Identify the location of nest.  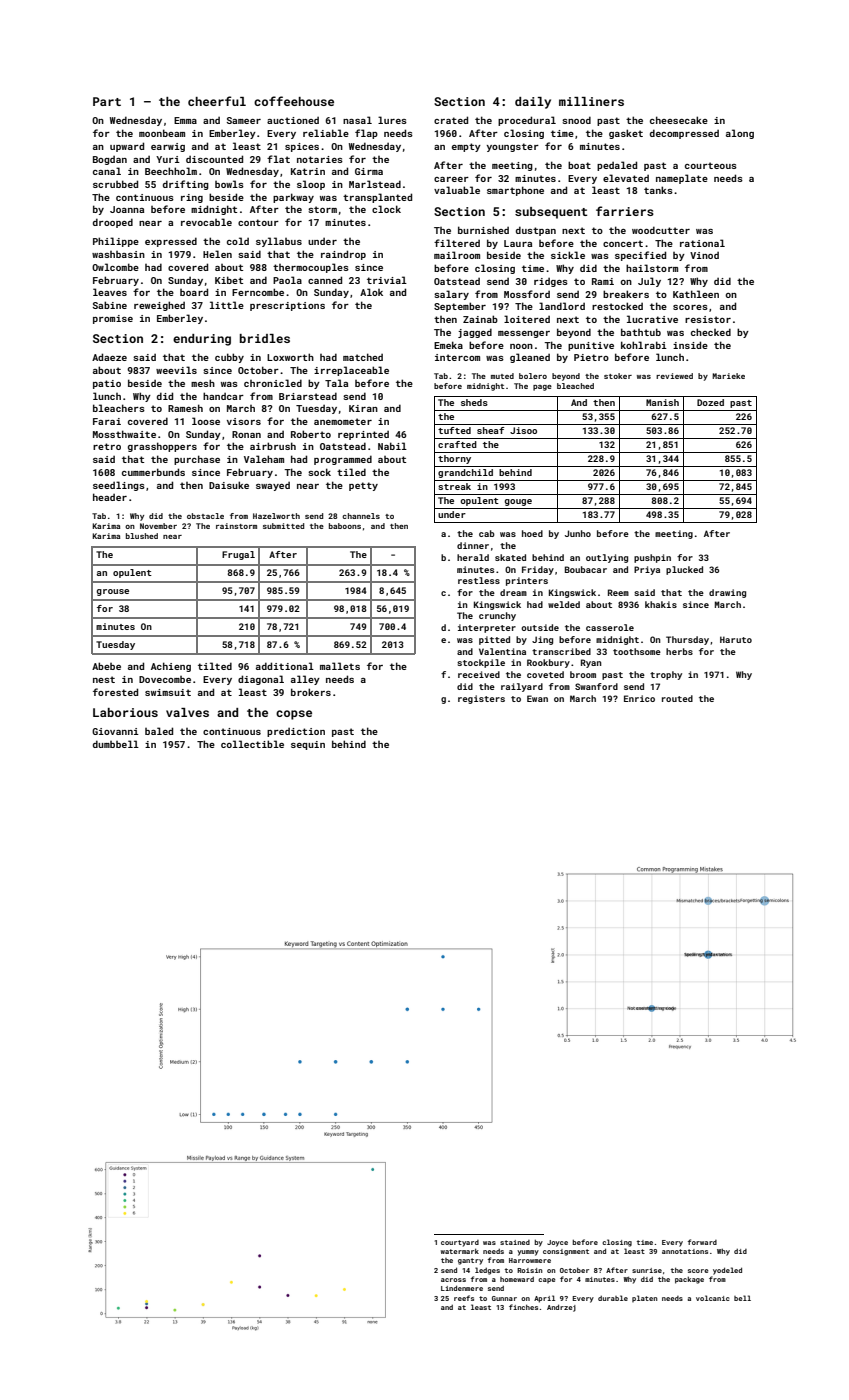
(104, 679).
